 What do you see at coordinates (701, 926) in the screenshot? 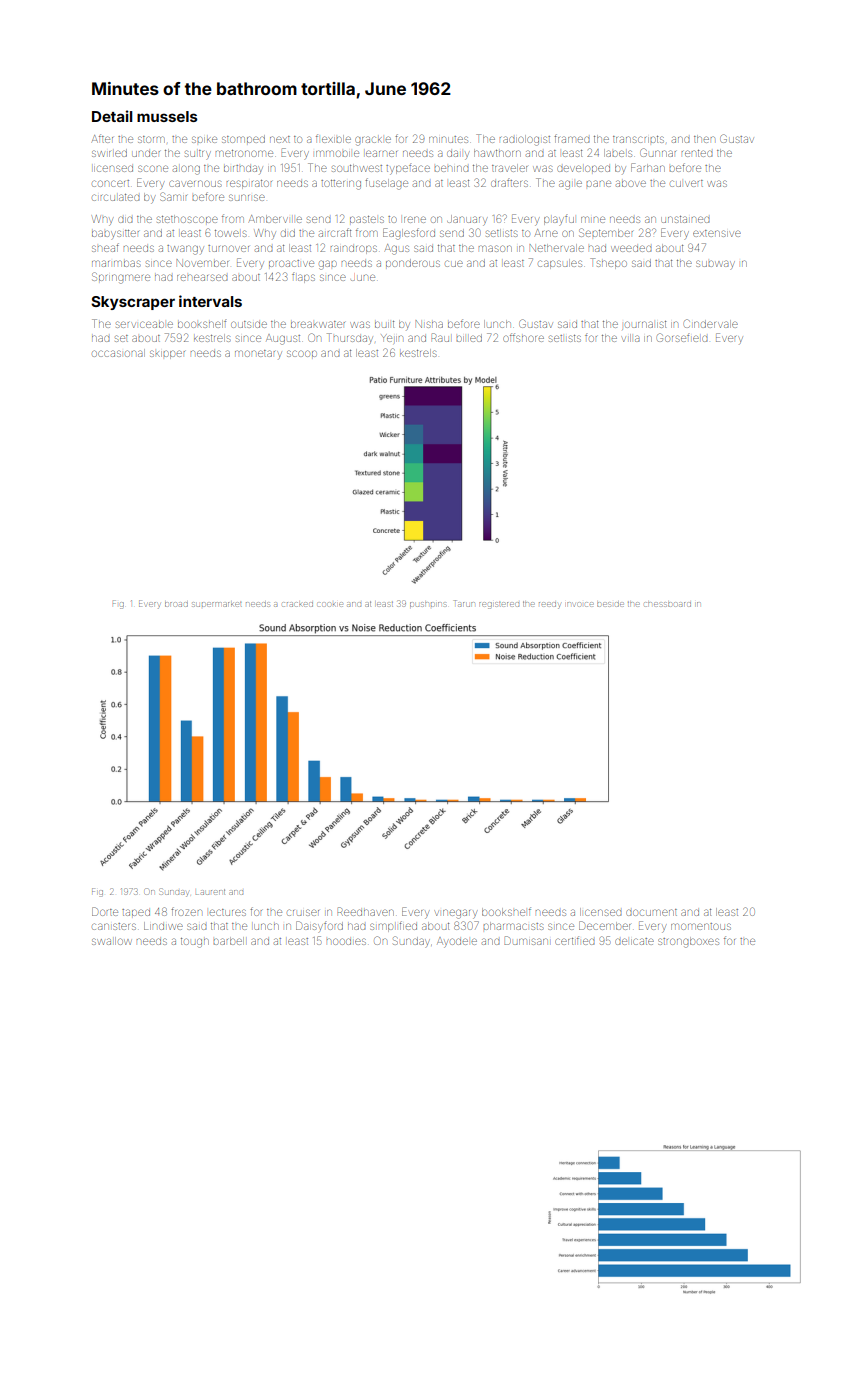
I see `momentous` at bounding box center [701, 926].
